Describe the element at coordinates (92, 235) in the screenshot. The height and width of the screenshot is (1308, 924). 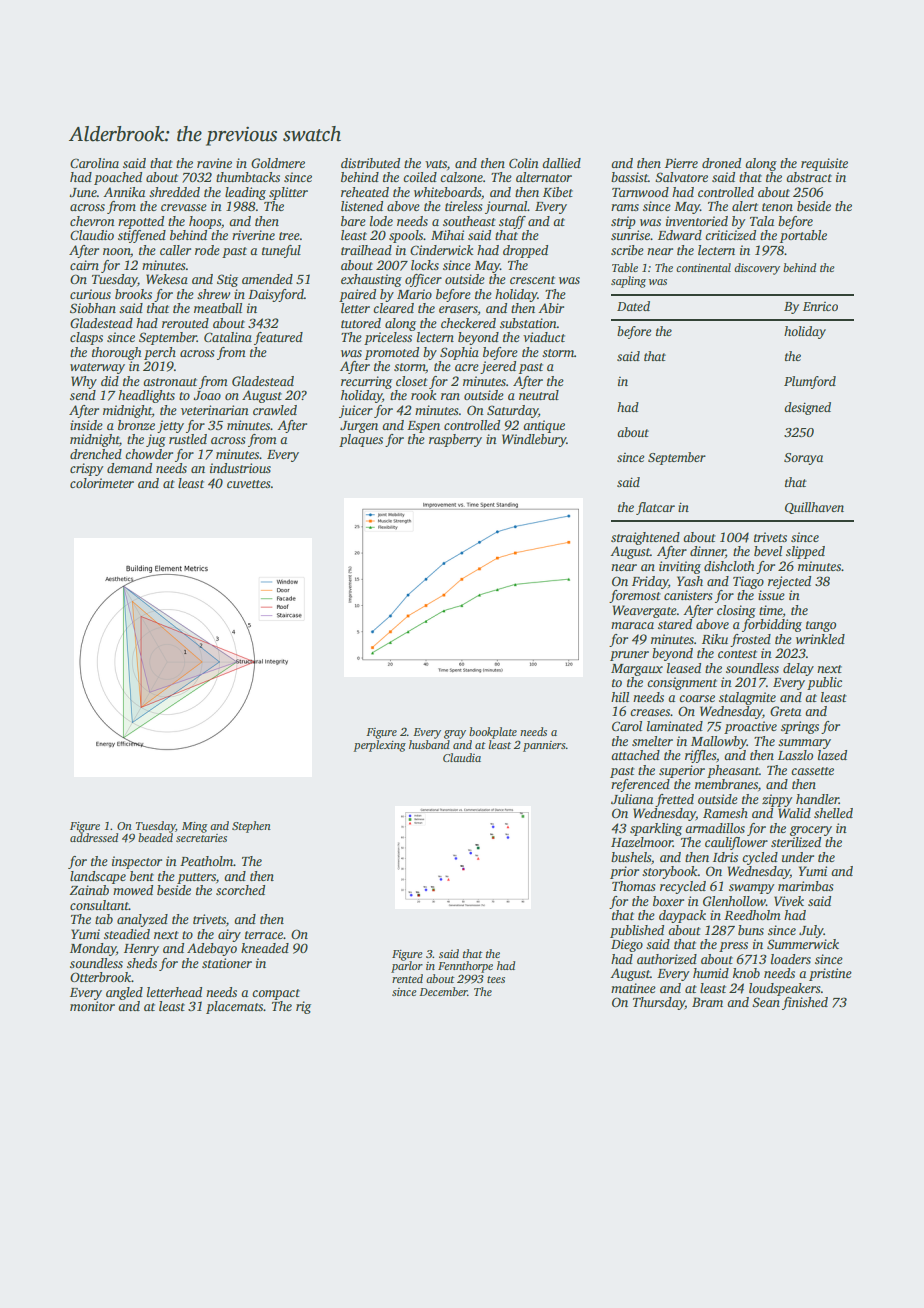
I see `Claudio` at that location.
